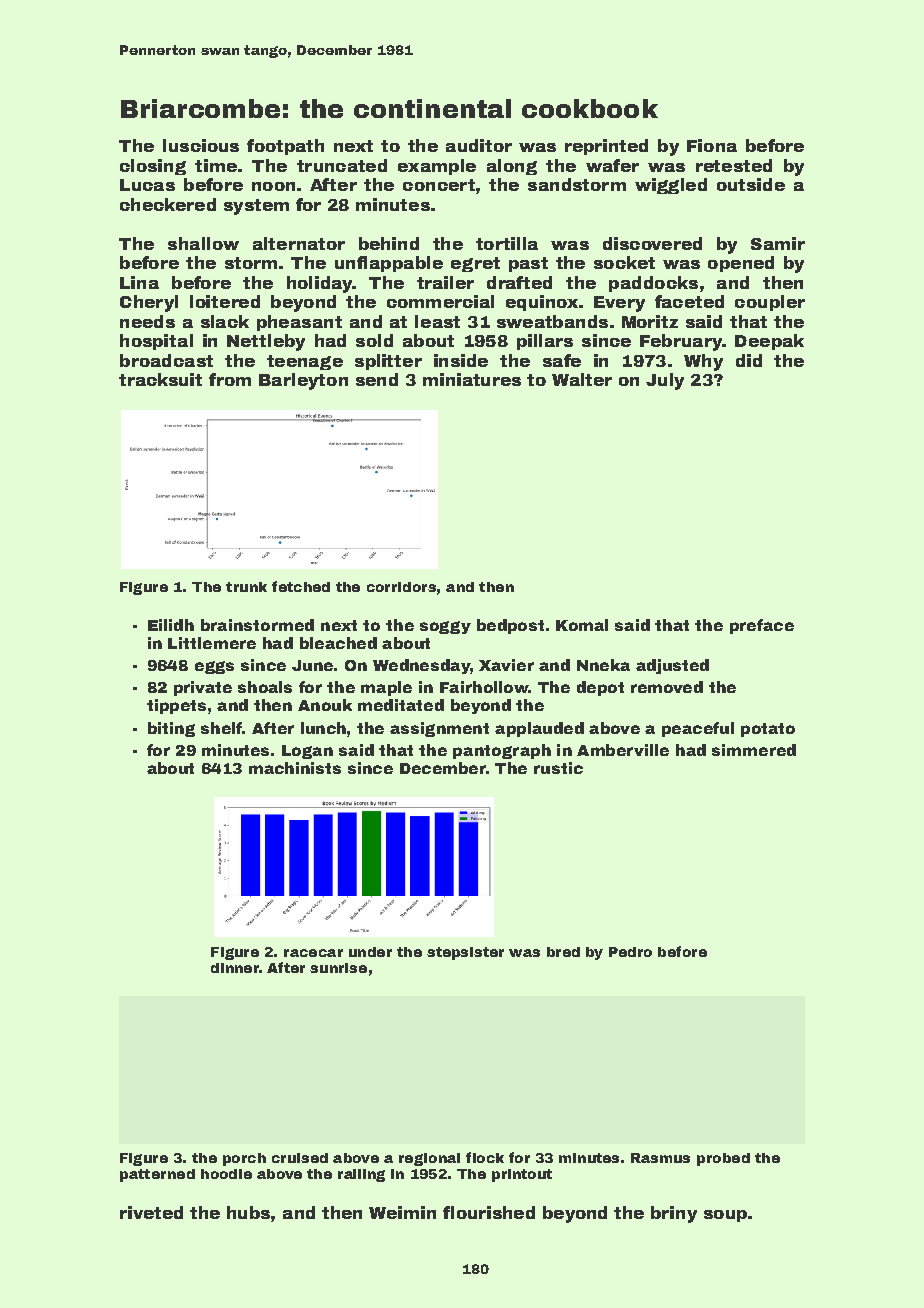 The image size is (924, 1308). I want to click on Weimin, so click(402, 1212).
